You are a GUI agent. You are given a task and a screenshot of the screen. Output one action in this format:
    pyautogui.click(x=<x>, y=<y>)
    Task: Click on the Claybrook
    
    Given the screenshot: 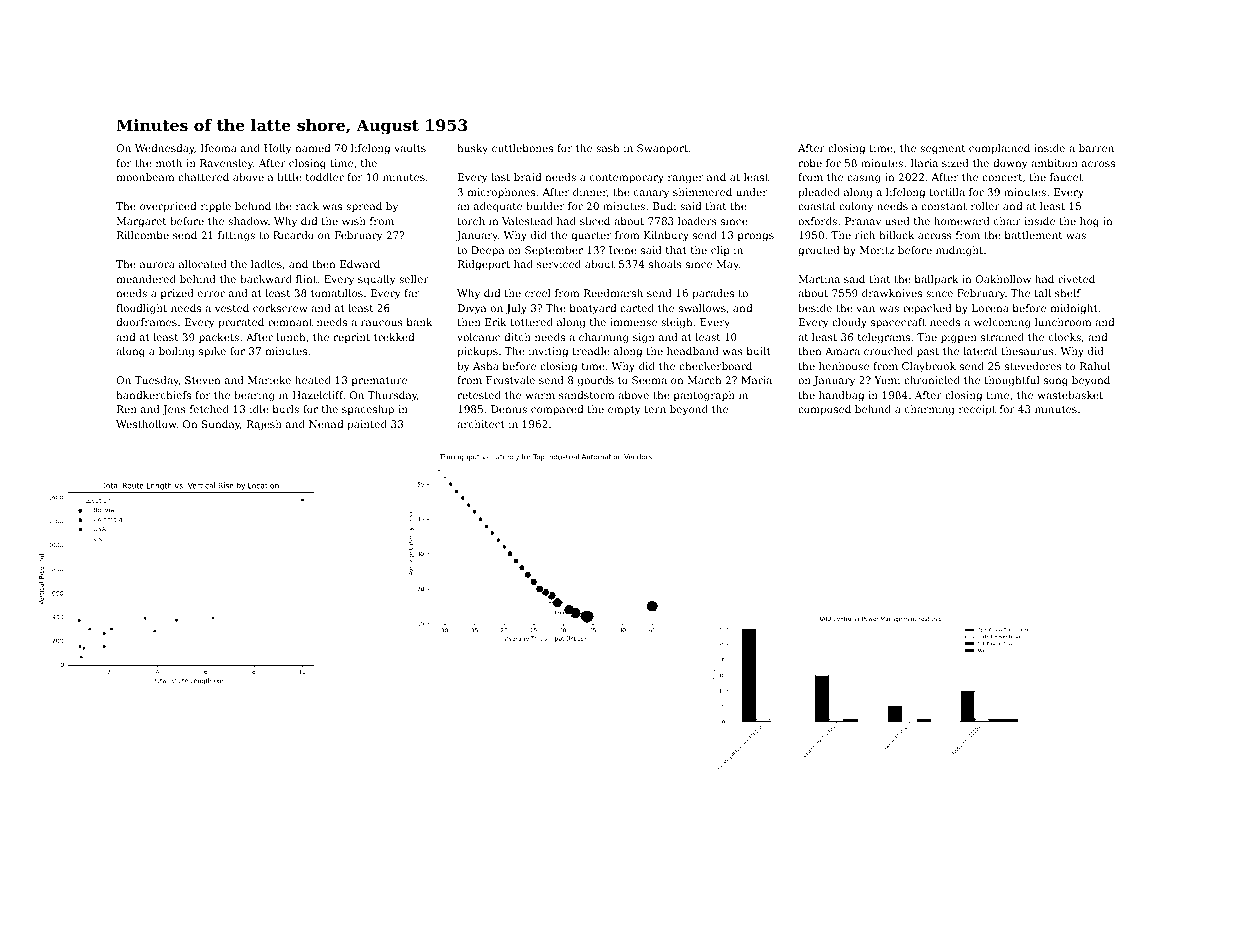 What is the action you would take?
    pyautogui.click(x=929, y=367)
